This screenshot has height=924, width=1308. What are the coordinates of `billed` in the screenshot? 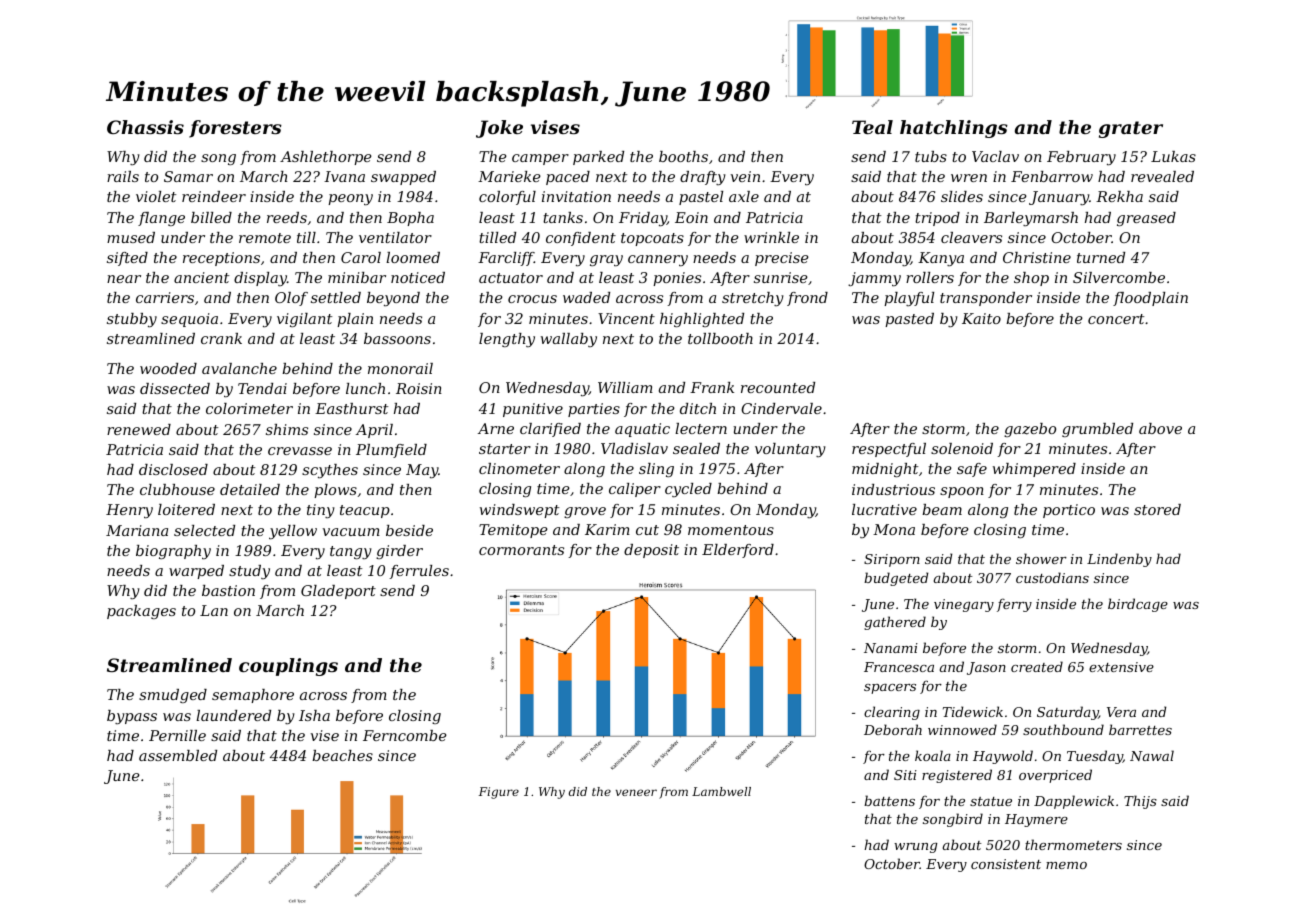 It's located at (211, 217).
